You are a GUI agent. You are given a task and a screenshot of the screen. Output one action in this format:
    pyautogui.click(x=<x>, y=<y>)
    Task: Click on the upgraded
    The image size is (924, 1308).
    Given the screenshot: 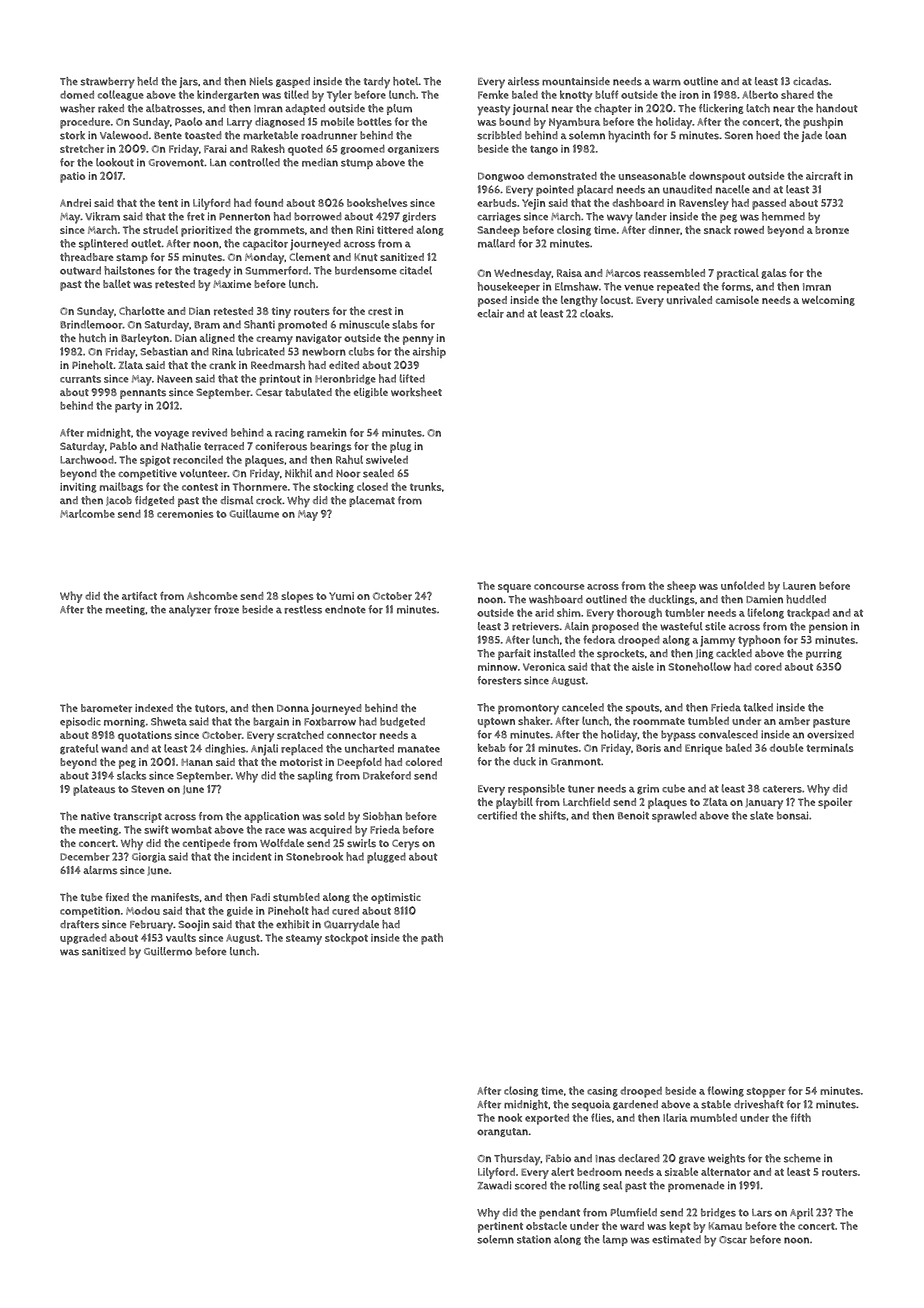 What is the action you would take?
    pyautogui.click(x=83, y=939)
